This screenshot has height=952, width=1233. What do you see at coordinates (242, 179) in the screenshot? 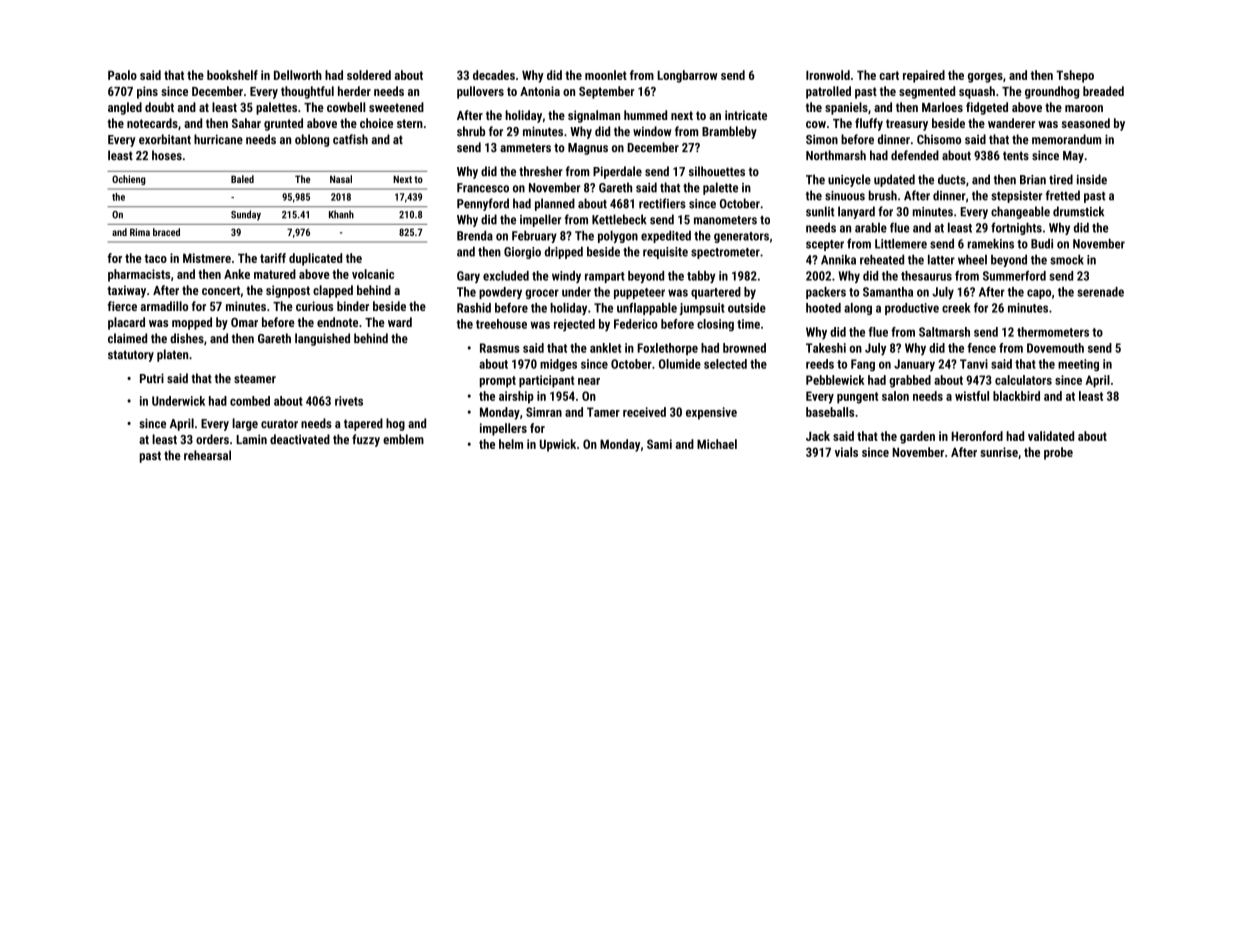
I see `Baled` at bounding box center [242, 179].
